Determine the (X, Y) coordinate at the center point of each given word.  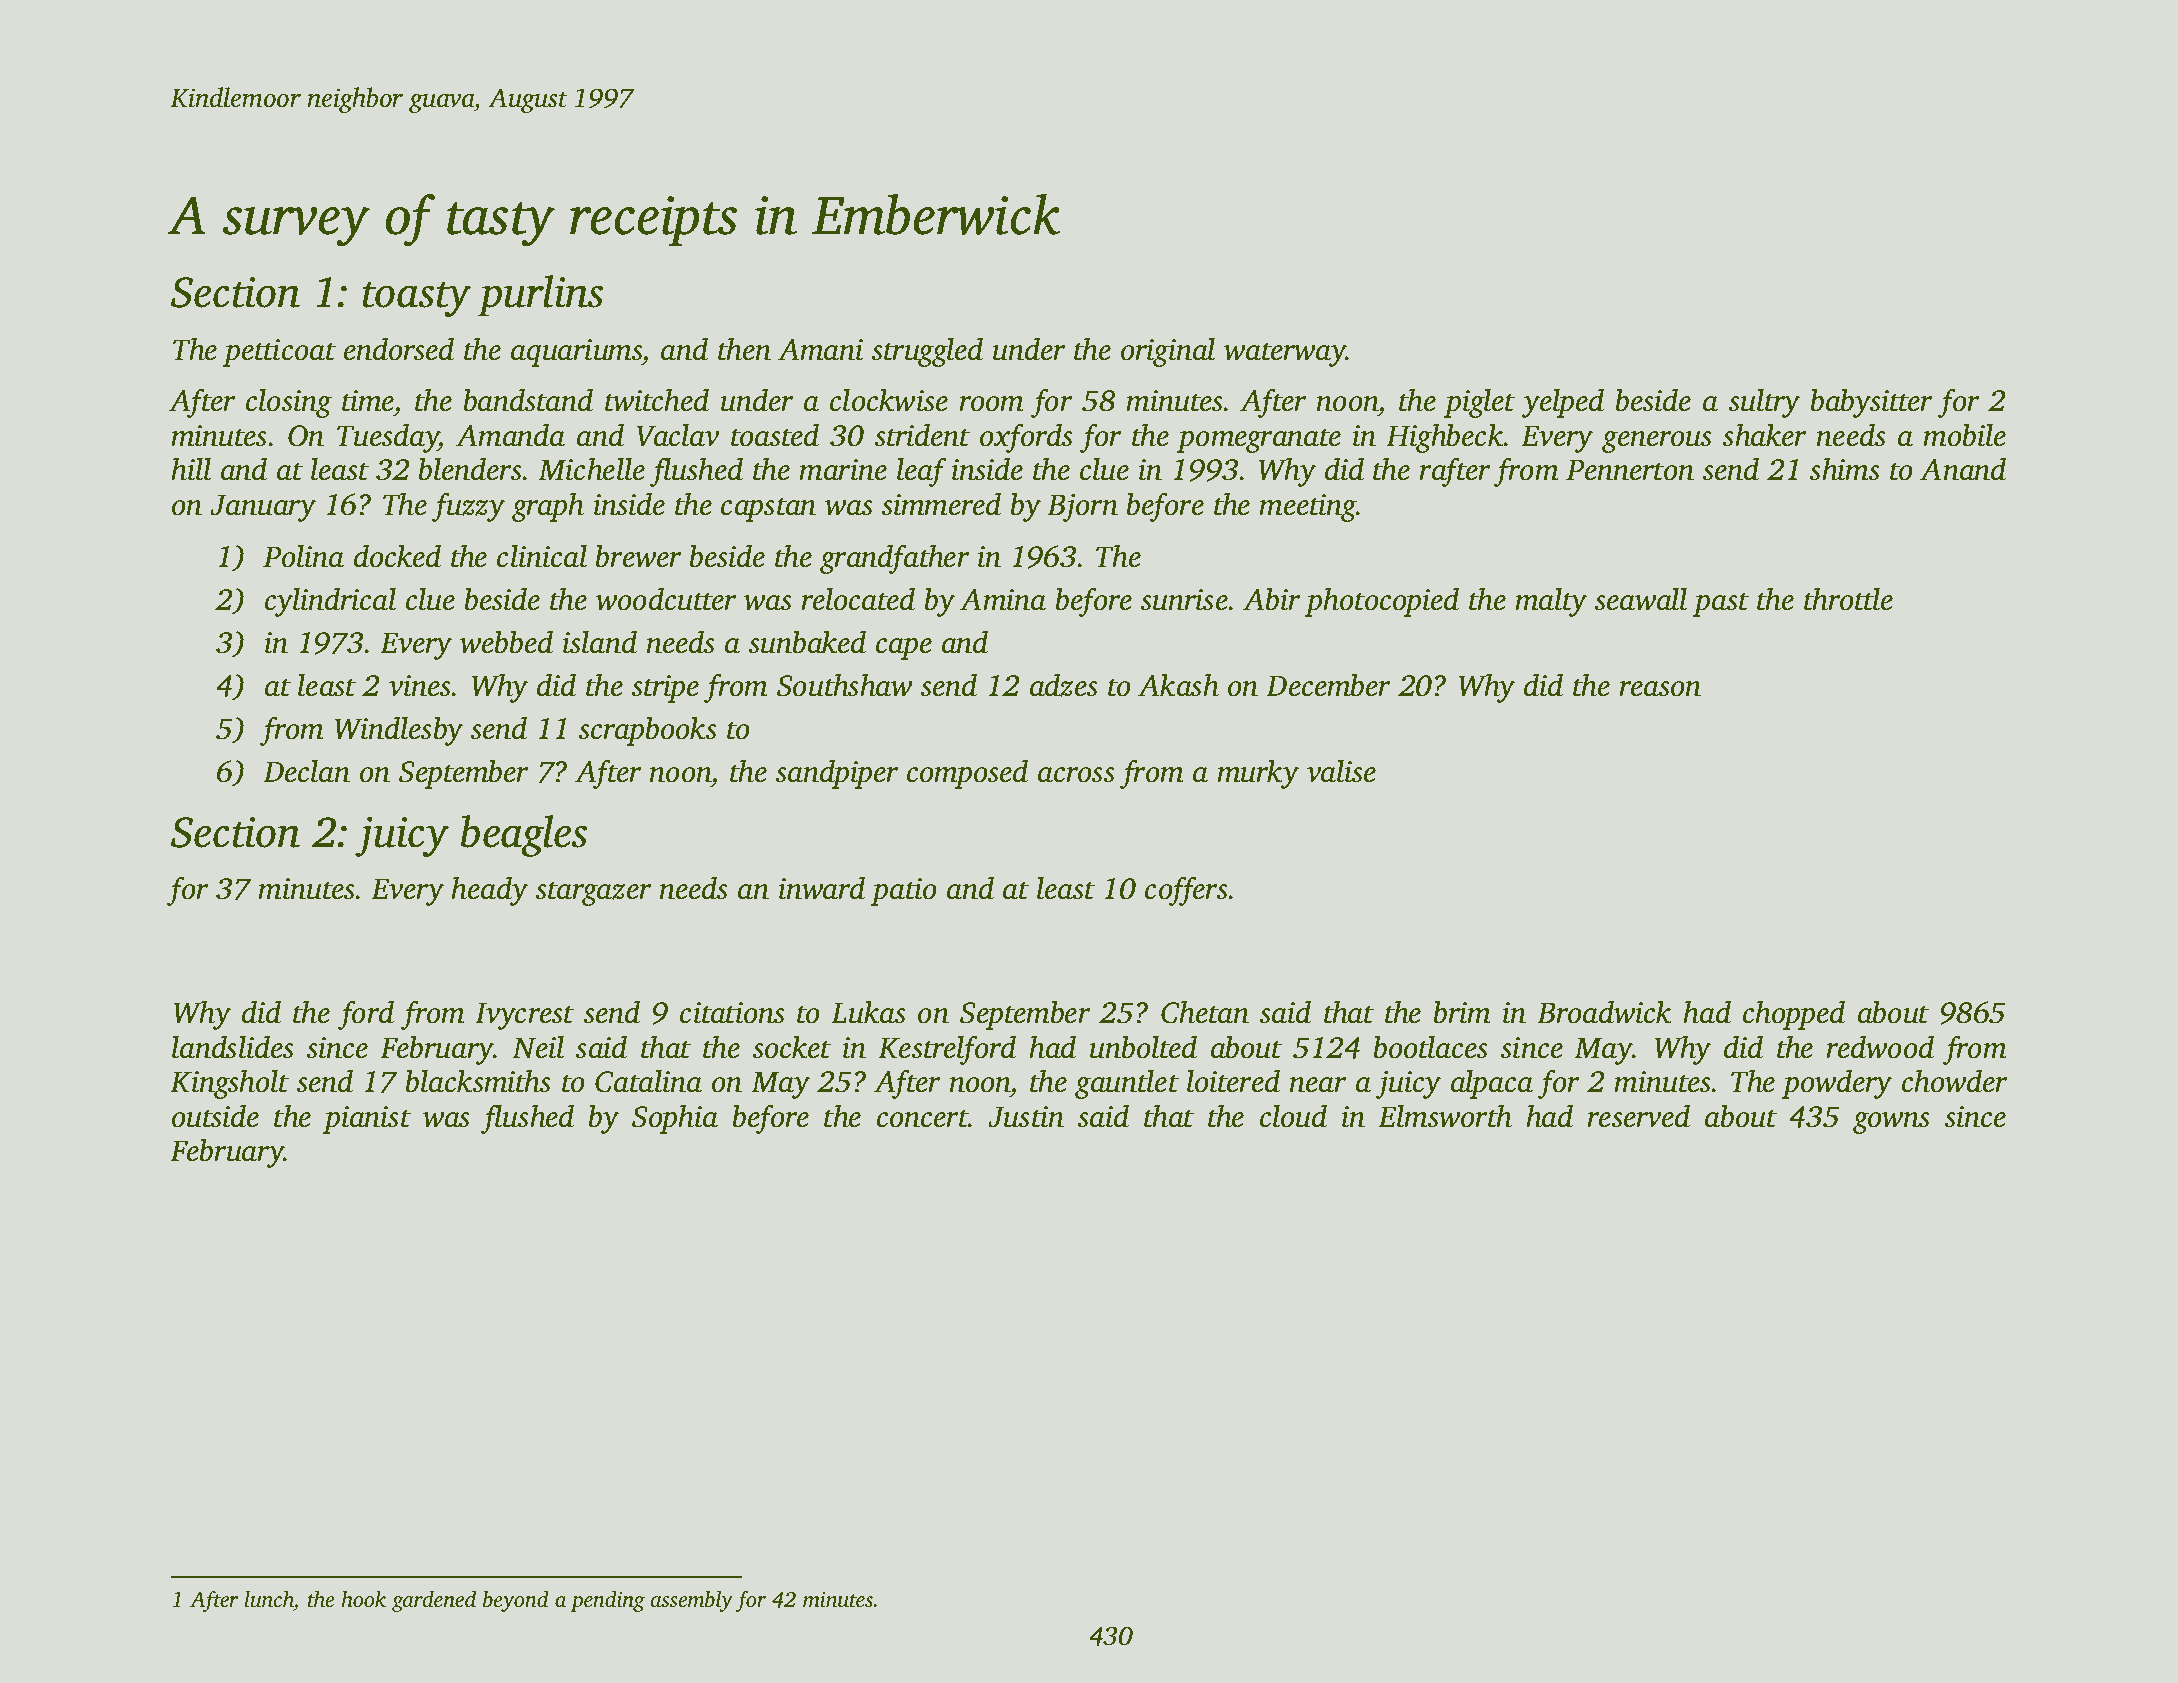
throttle (1848, 599)
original (1168, 352)
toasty (417, 299)
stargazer (594, 893)
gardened (434, 1601)
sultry (1764, 403)
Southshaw (845, 685)
